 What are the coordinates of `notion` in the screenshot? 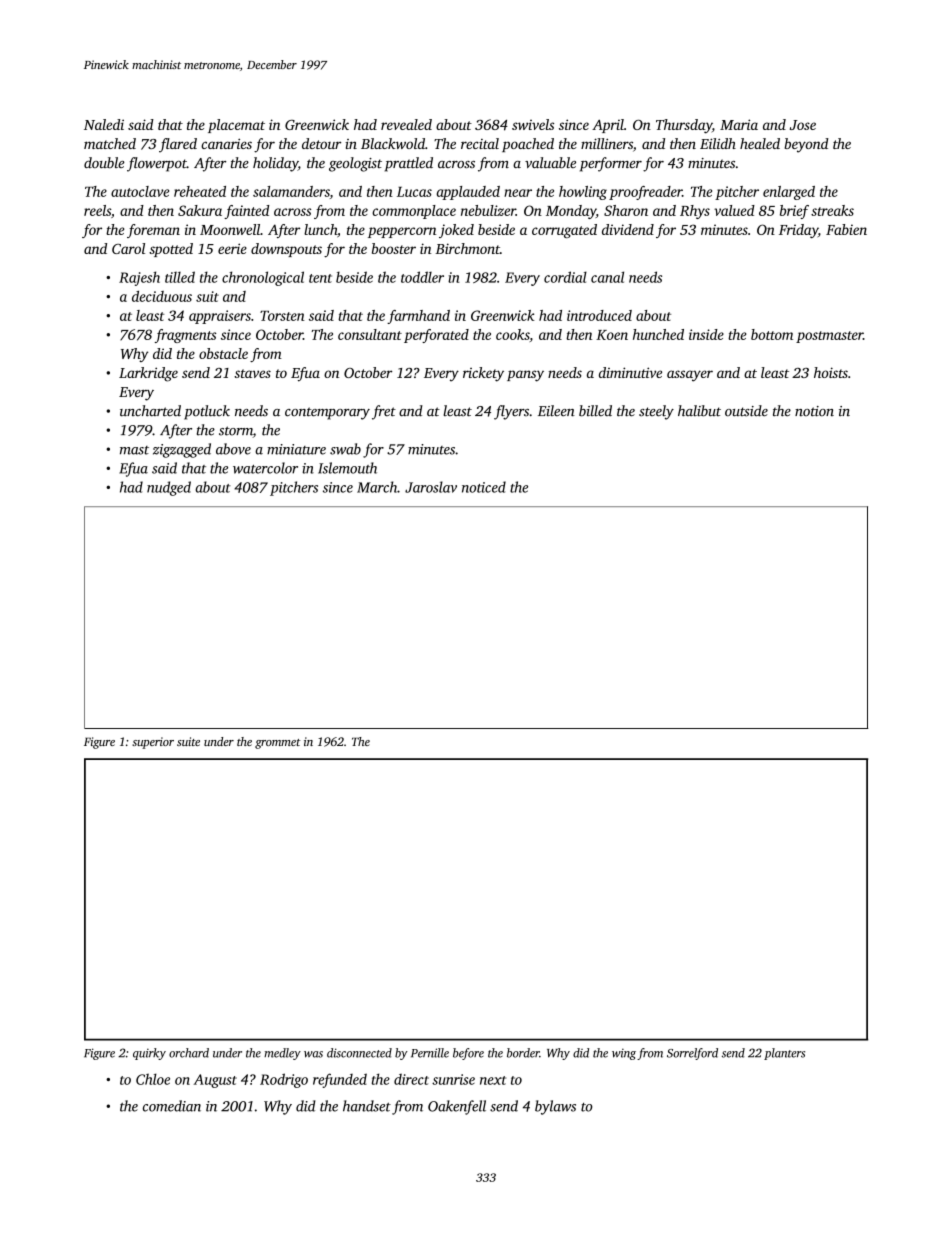 It's located at (814, 411).
